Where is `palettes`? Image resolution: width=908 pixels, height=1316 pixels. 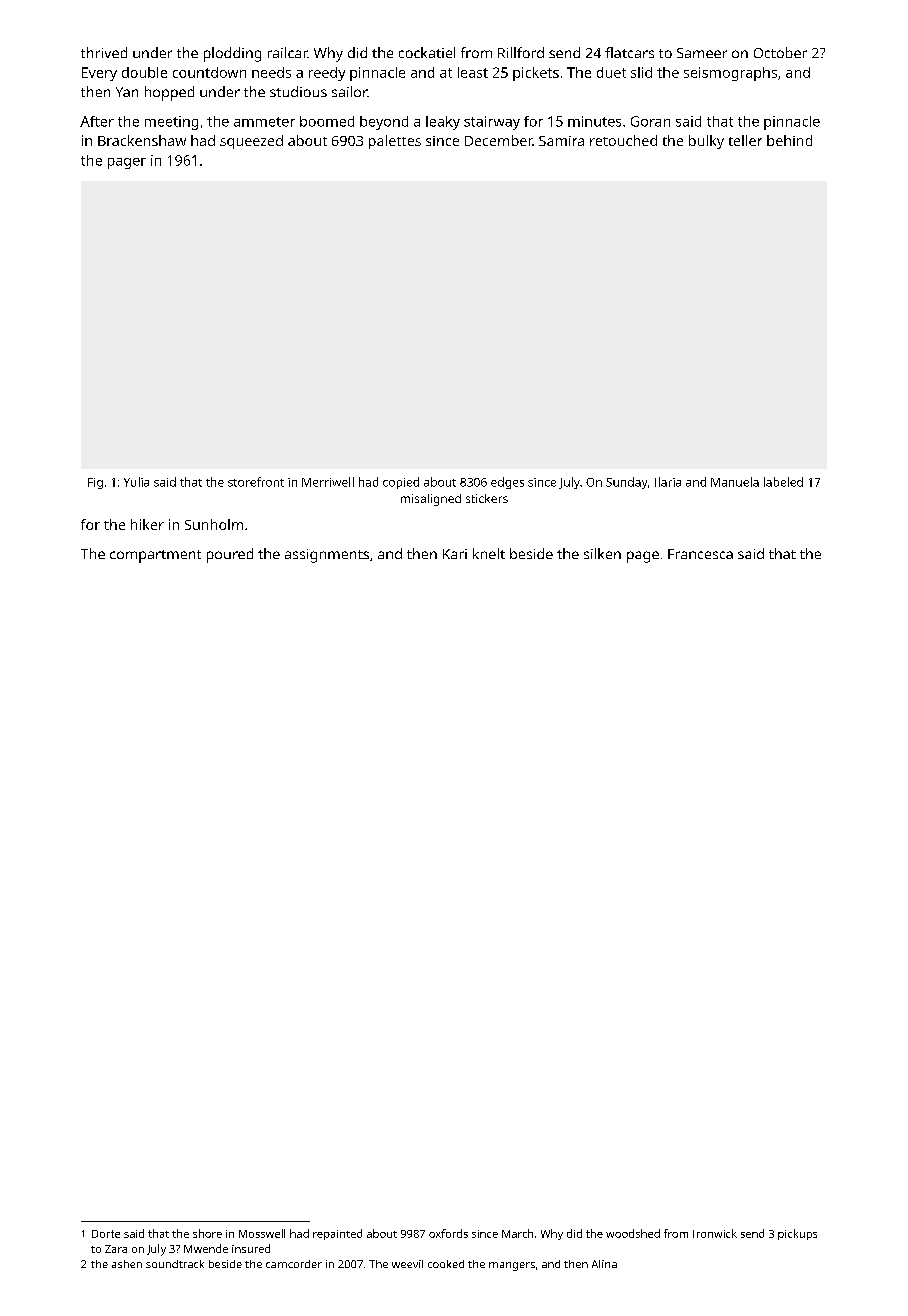 palettes is located at coordinates (395, 142).
